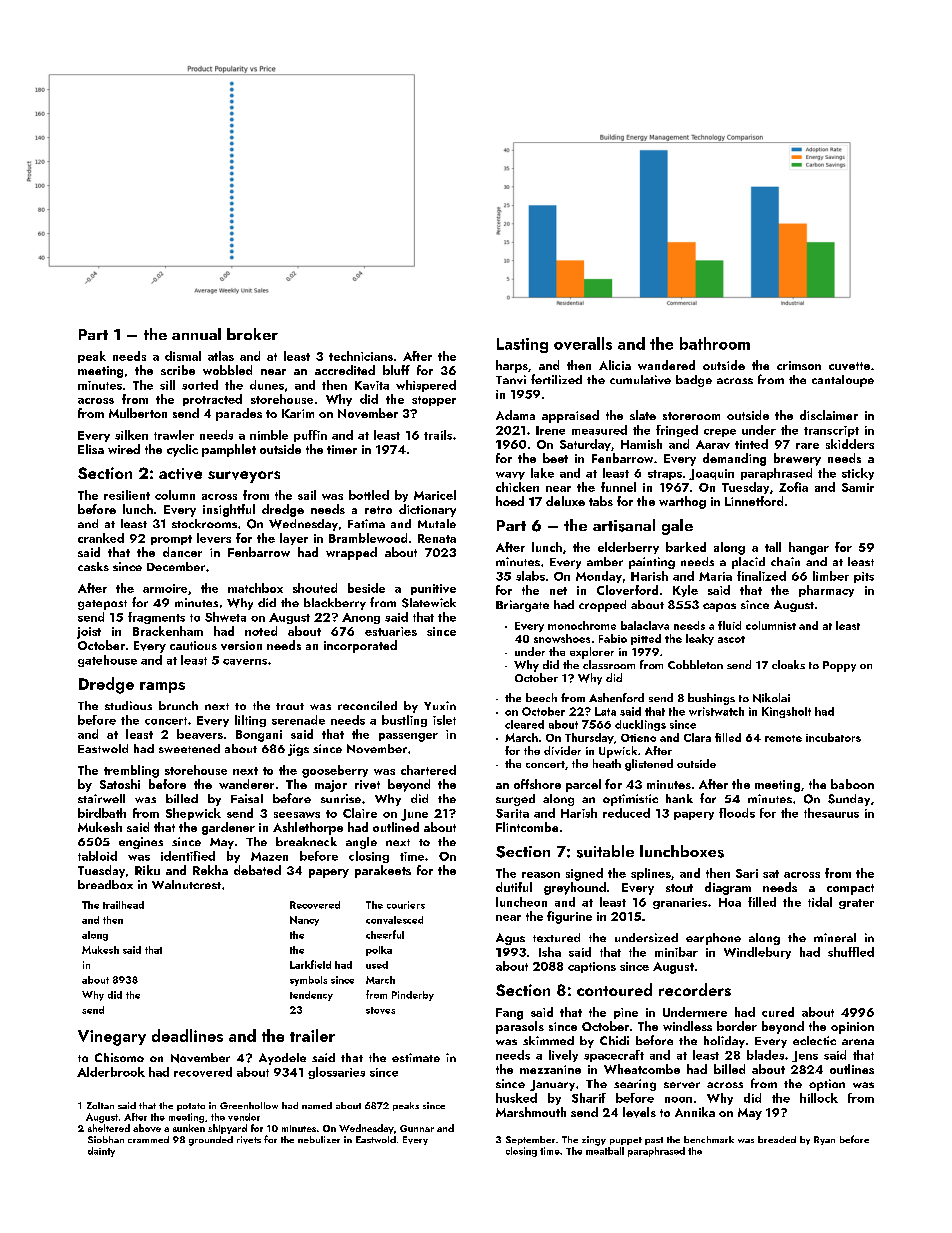 Image resolution: width=952 pixels, height=1233 pixels. Describe the element at coordinates (524, 724) in the image. I see `cleared` at that location.
